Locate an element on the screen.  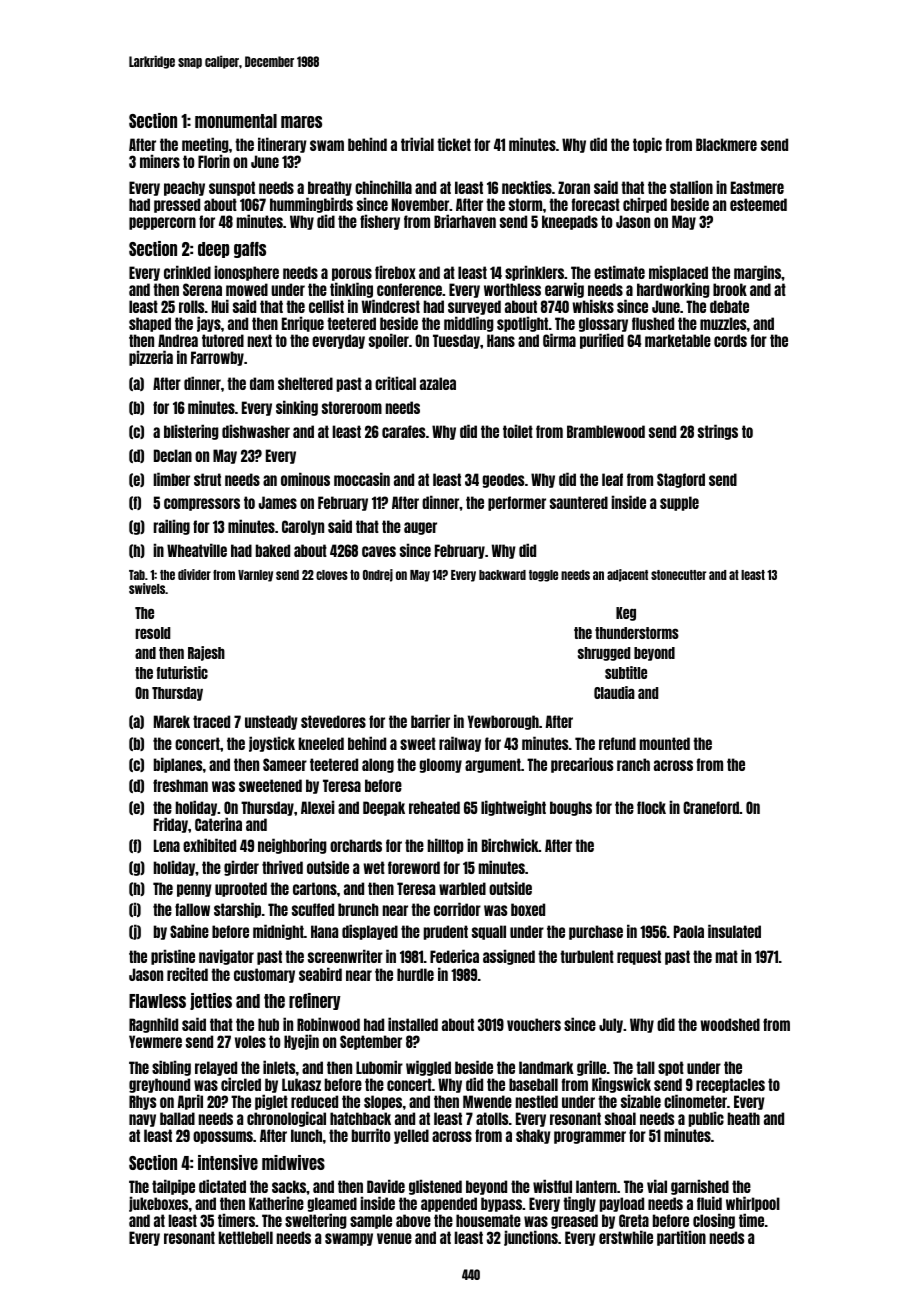
Eastmere is located at coordinates (757, 187).
